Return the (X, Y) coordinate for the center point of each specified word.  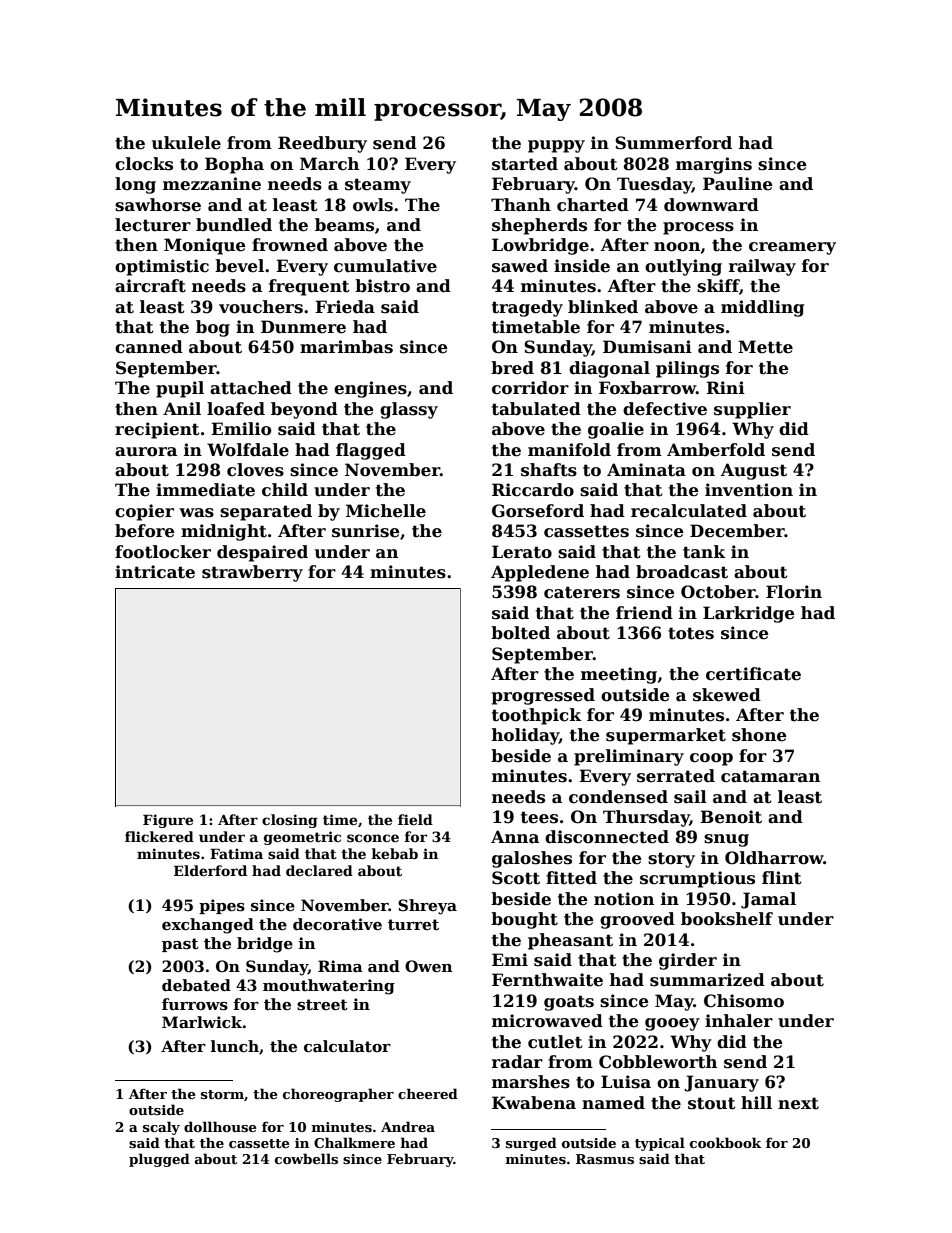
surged (531, 1144)
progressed (543, 696)
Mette (765, 347)
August (754, 471)
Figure (168, 821)
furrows (195, 1004)
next (798, 1103)
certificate (753, 674)
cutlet (555, 1042)
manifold (569, 450)
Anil (182, 408)
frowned (290, 245)
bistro (382, 286)
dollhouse (220, 1126)
